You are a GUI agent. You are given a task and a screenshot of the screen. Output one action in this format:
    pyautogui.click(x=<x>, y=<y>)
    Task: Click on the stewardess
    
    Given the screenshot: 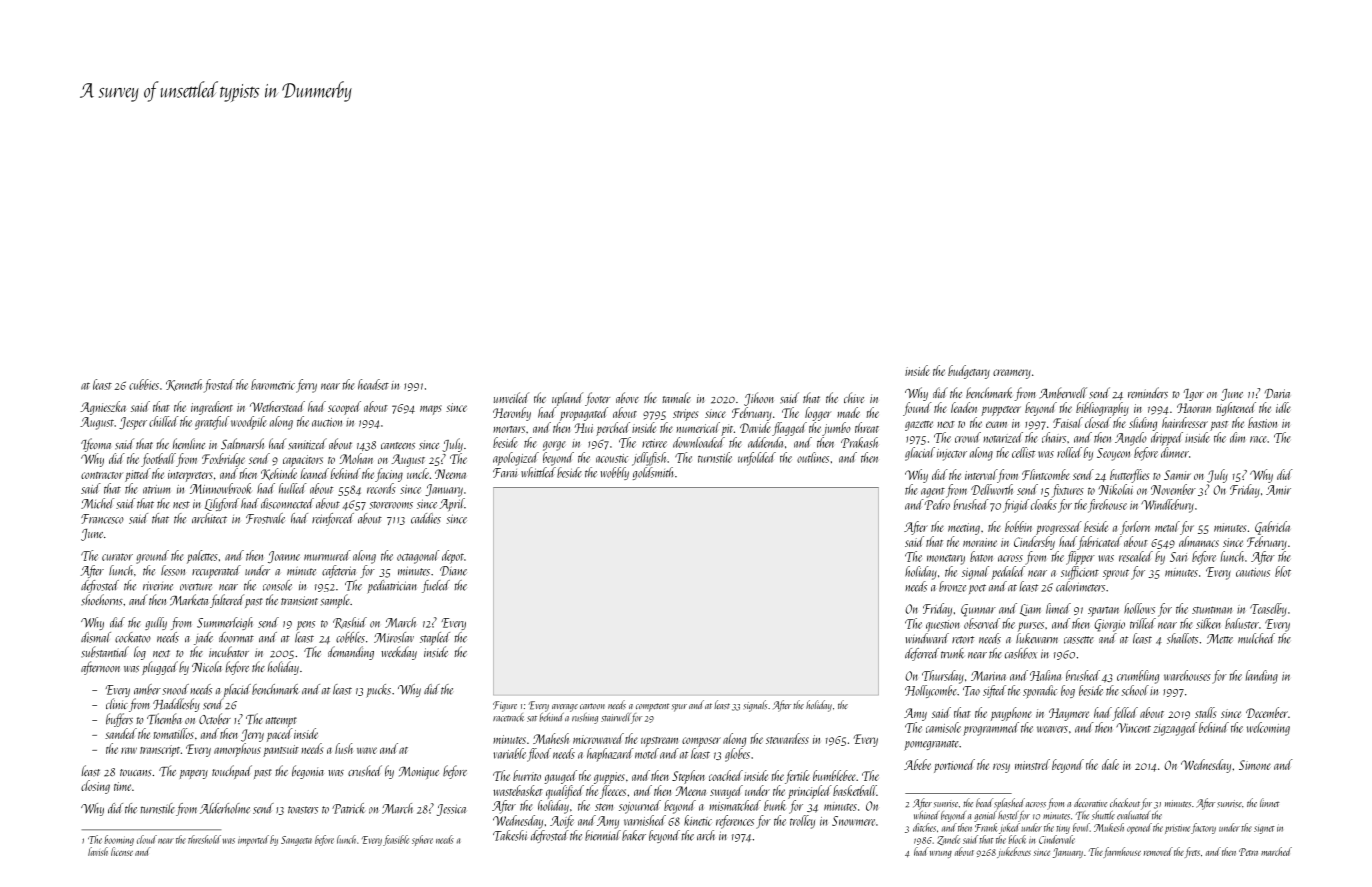 What is the action you would take?
    pyautogui.click(x=787, y=738)
